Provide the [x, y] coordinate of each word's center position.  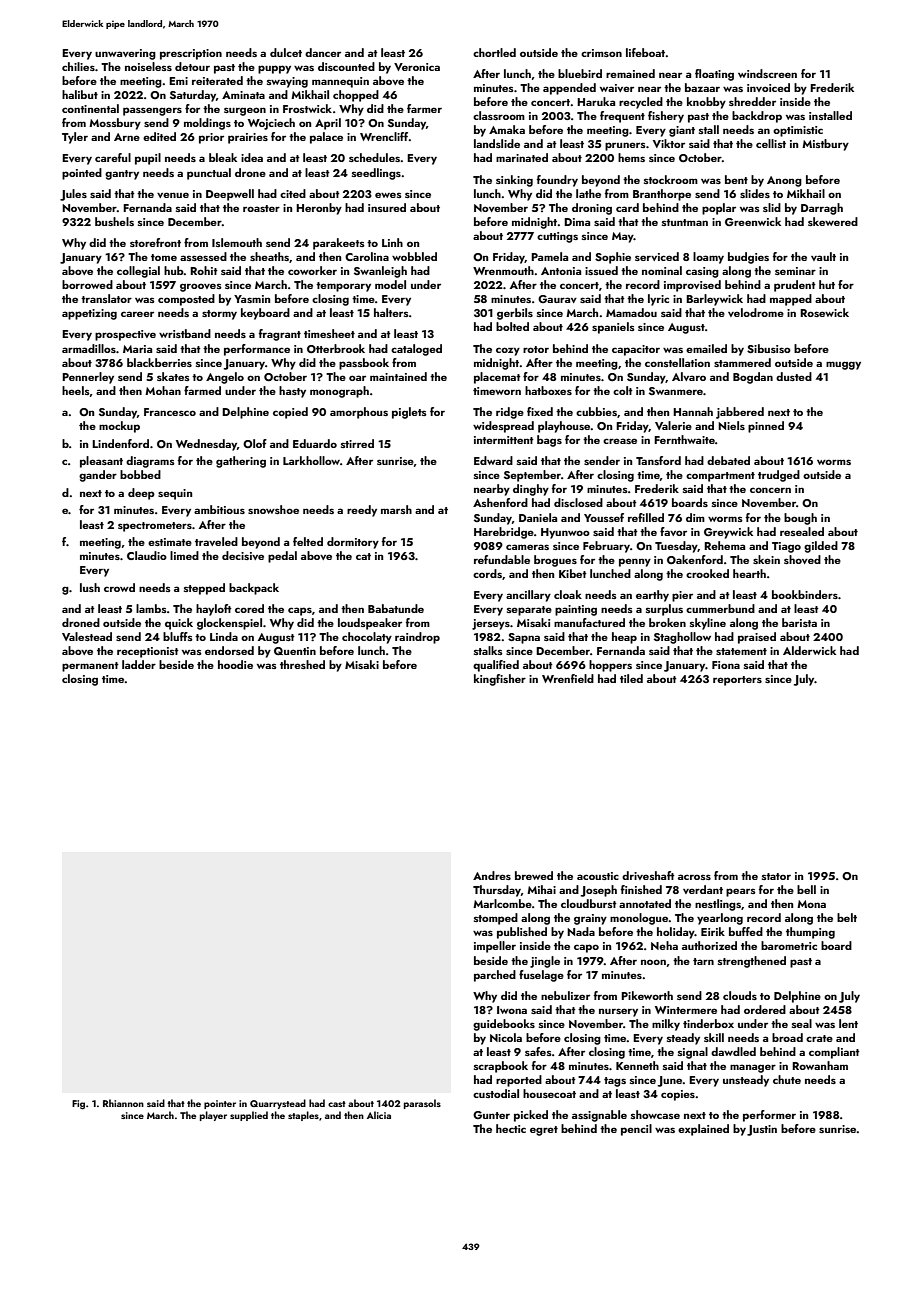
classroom [499, 115]
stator [776, 876]
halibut [80, 94]
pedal [282, 557]
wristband [185, 333]
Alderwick [809, 650]
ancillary [528, 596]
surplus [664, 610]
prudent [795, 286]
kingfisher [500, 680]
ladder [139, 664]
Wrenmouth [503, 270]
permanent [90, 667]
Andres [492, 875]
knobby [706, 103]
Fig [78, 1105]
